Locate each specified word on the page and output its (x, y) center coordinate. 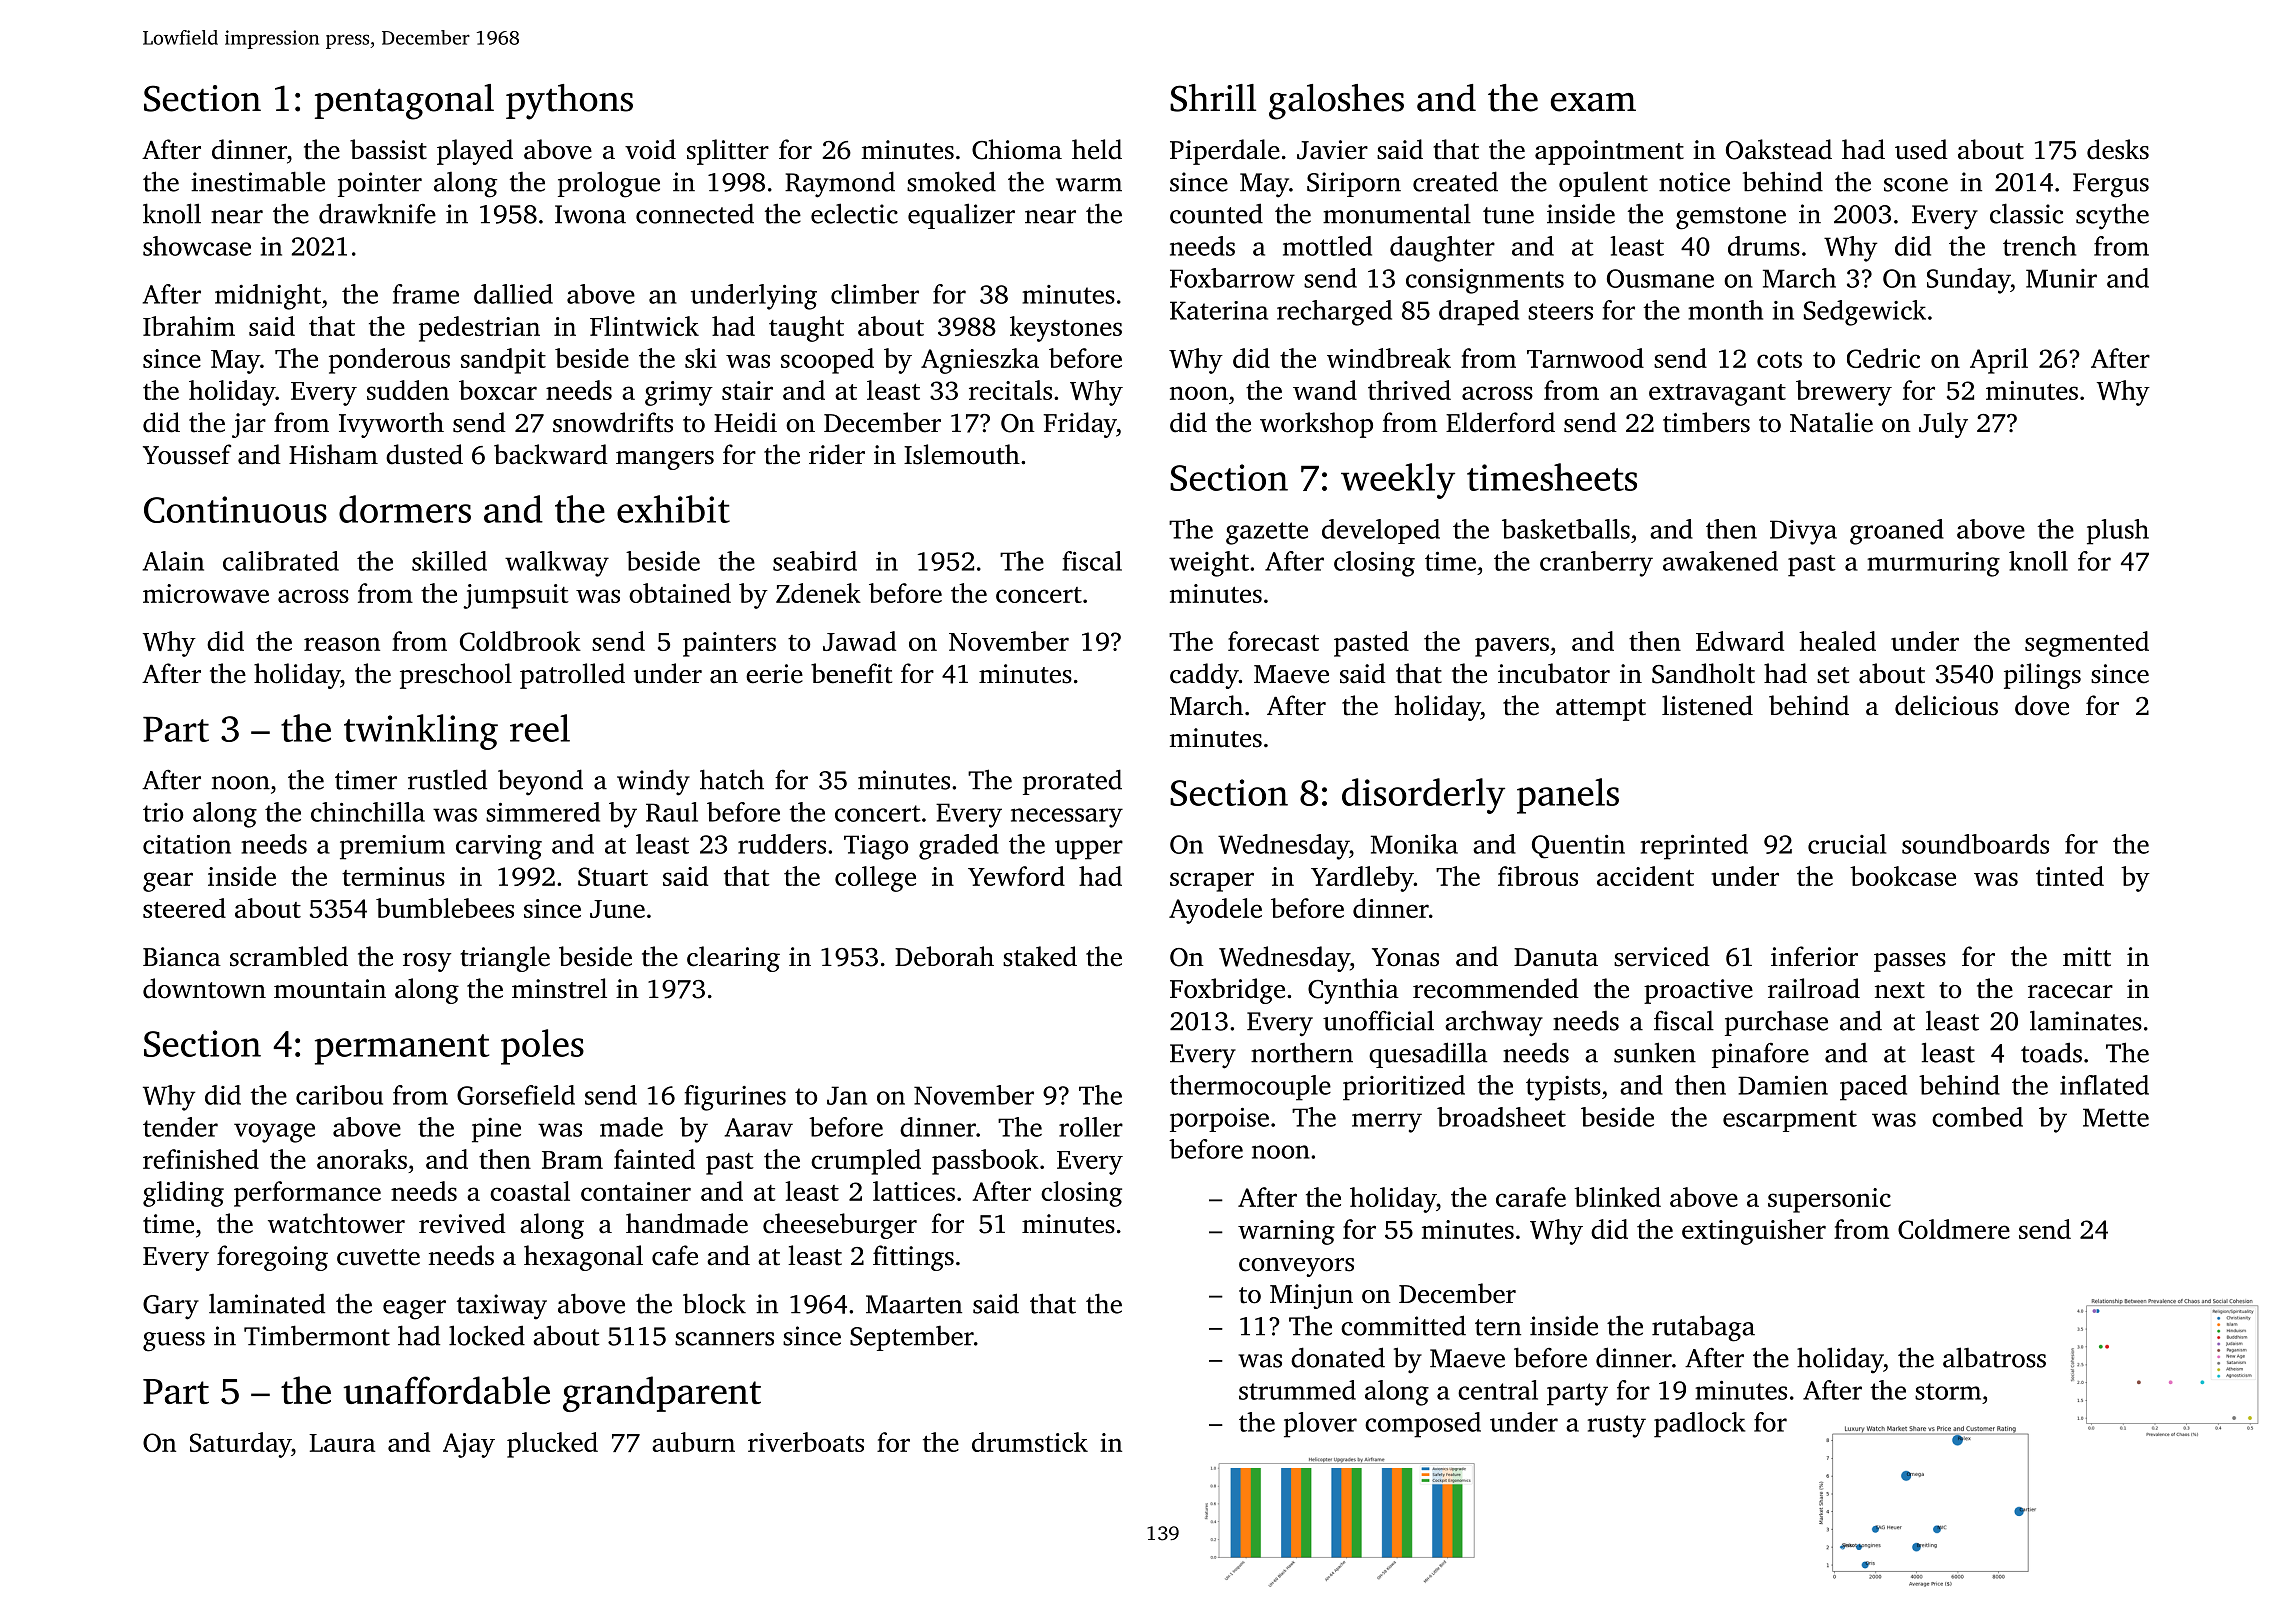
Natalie (1831, 422)
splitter (728, 152)
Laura (342, 1443)
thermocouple (1250, 1088)
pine (496, 1130)
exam (1593, 102)
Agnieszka (980, 361)
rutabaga (1703, 1328)
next (1900, 990)
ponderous (389, 361)
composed (1423, 1425)
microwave (206, 593)
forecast (1273, 641)
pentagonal (404, 102)
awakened (1720, 561)
